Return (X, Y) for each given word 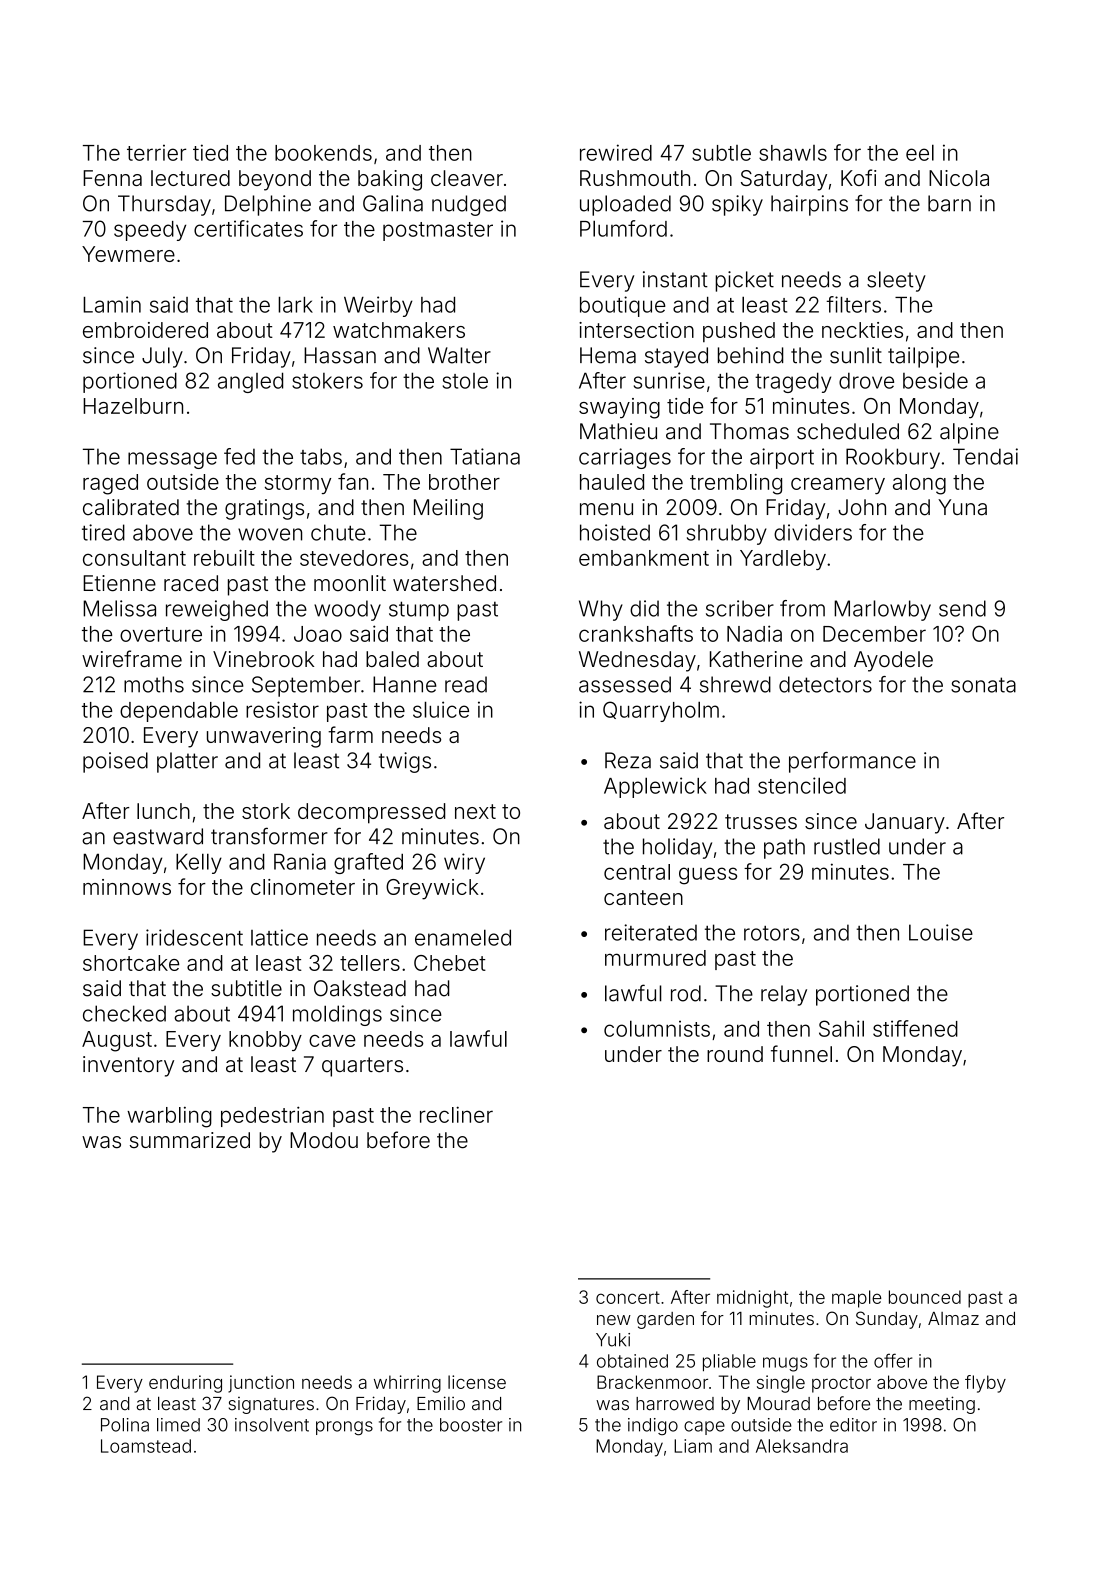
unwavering (264, 737)
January (905, 823)
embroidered (145, 330)
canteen (643, 897)
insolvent (272, 1425)
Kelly (199, 863)
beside (935, 380)
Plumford (623, 228)
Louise (941, 932)
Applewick (655, 787)
